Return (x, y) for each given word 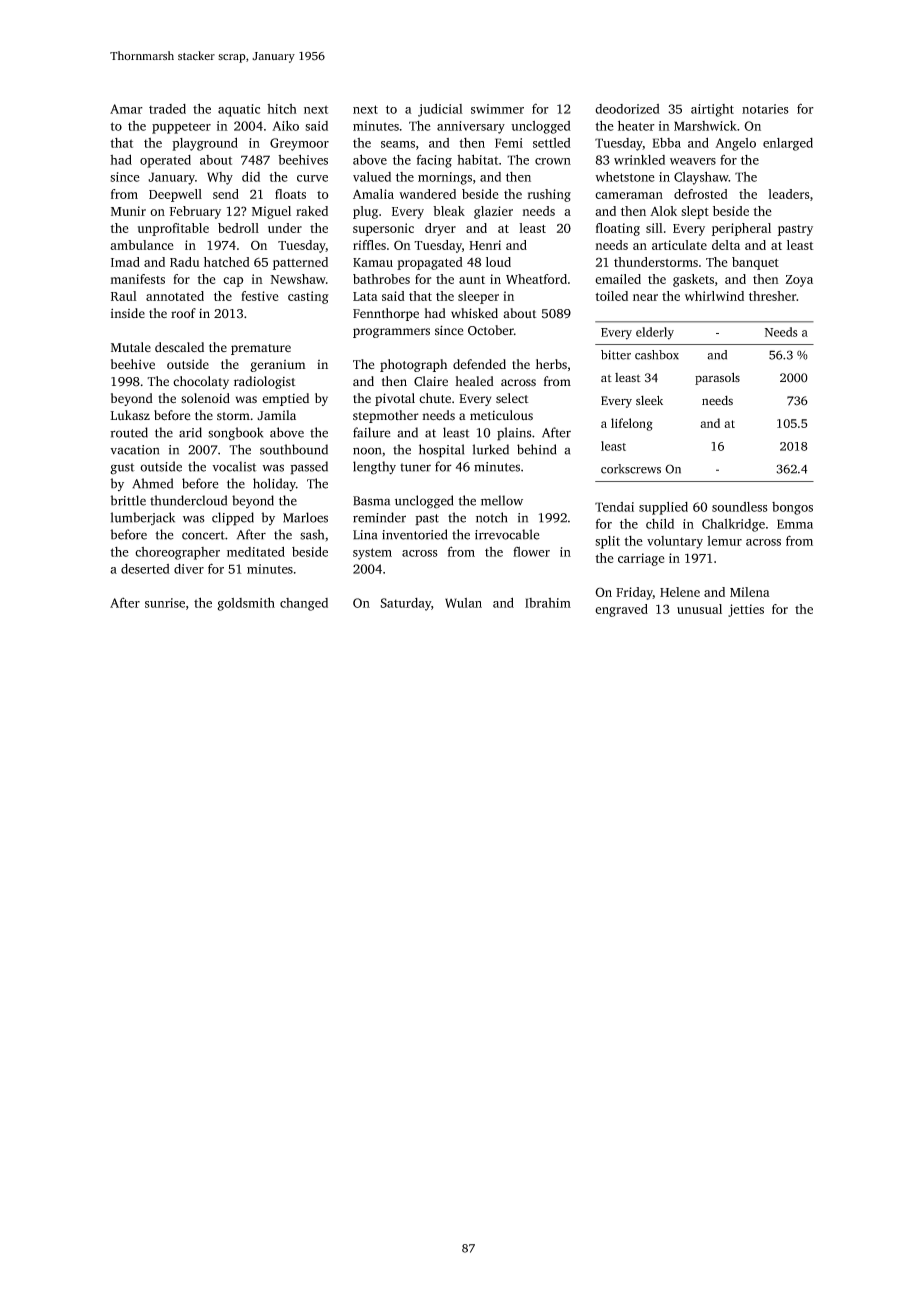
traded (167, 109)
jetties (746, 610)
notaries (765, 109)
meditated (256, 551)
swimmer (497, 109)
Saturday (405, 604)
